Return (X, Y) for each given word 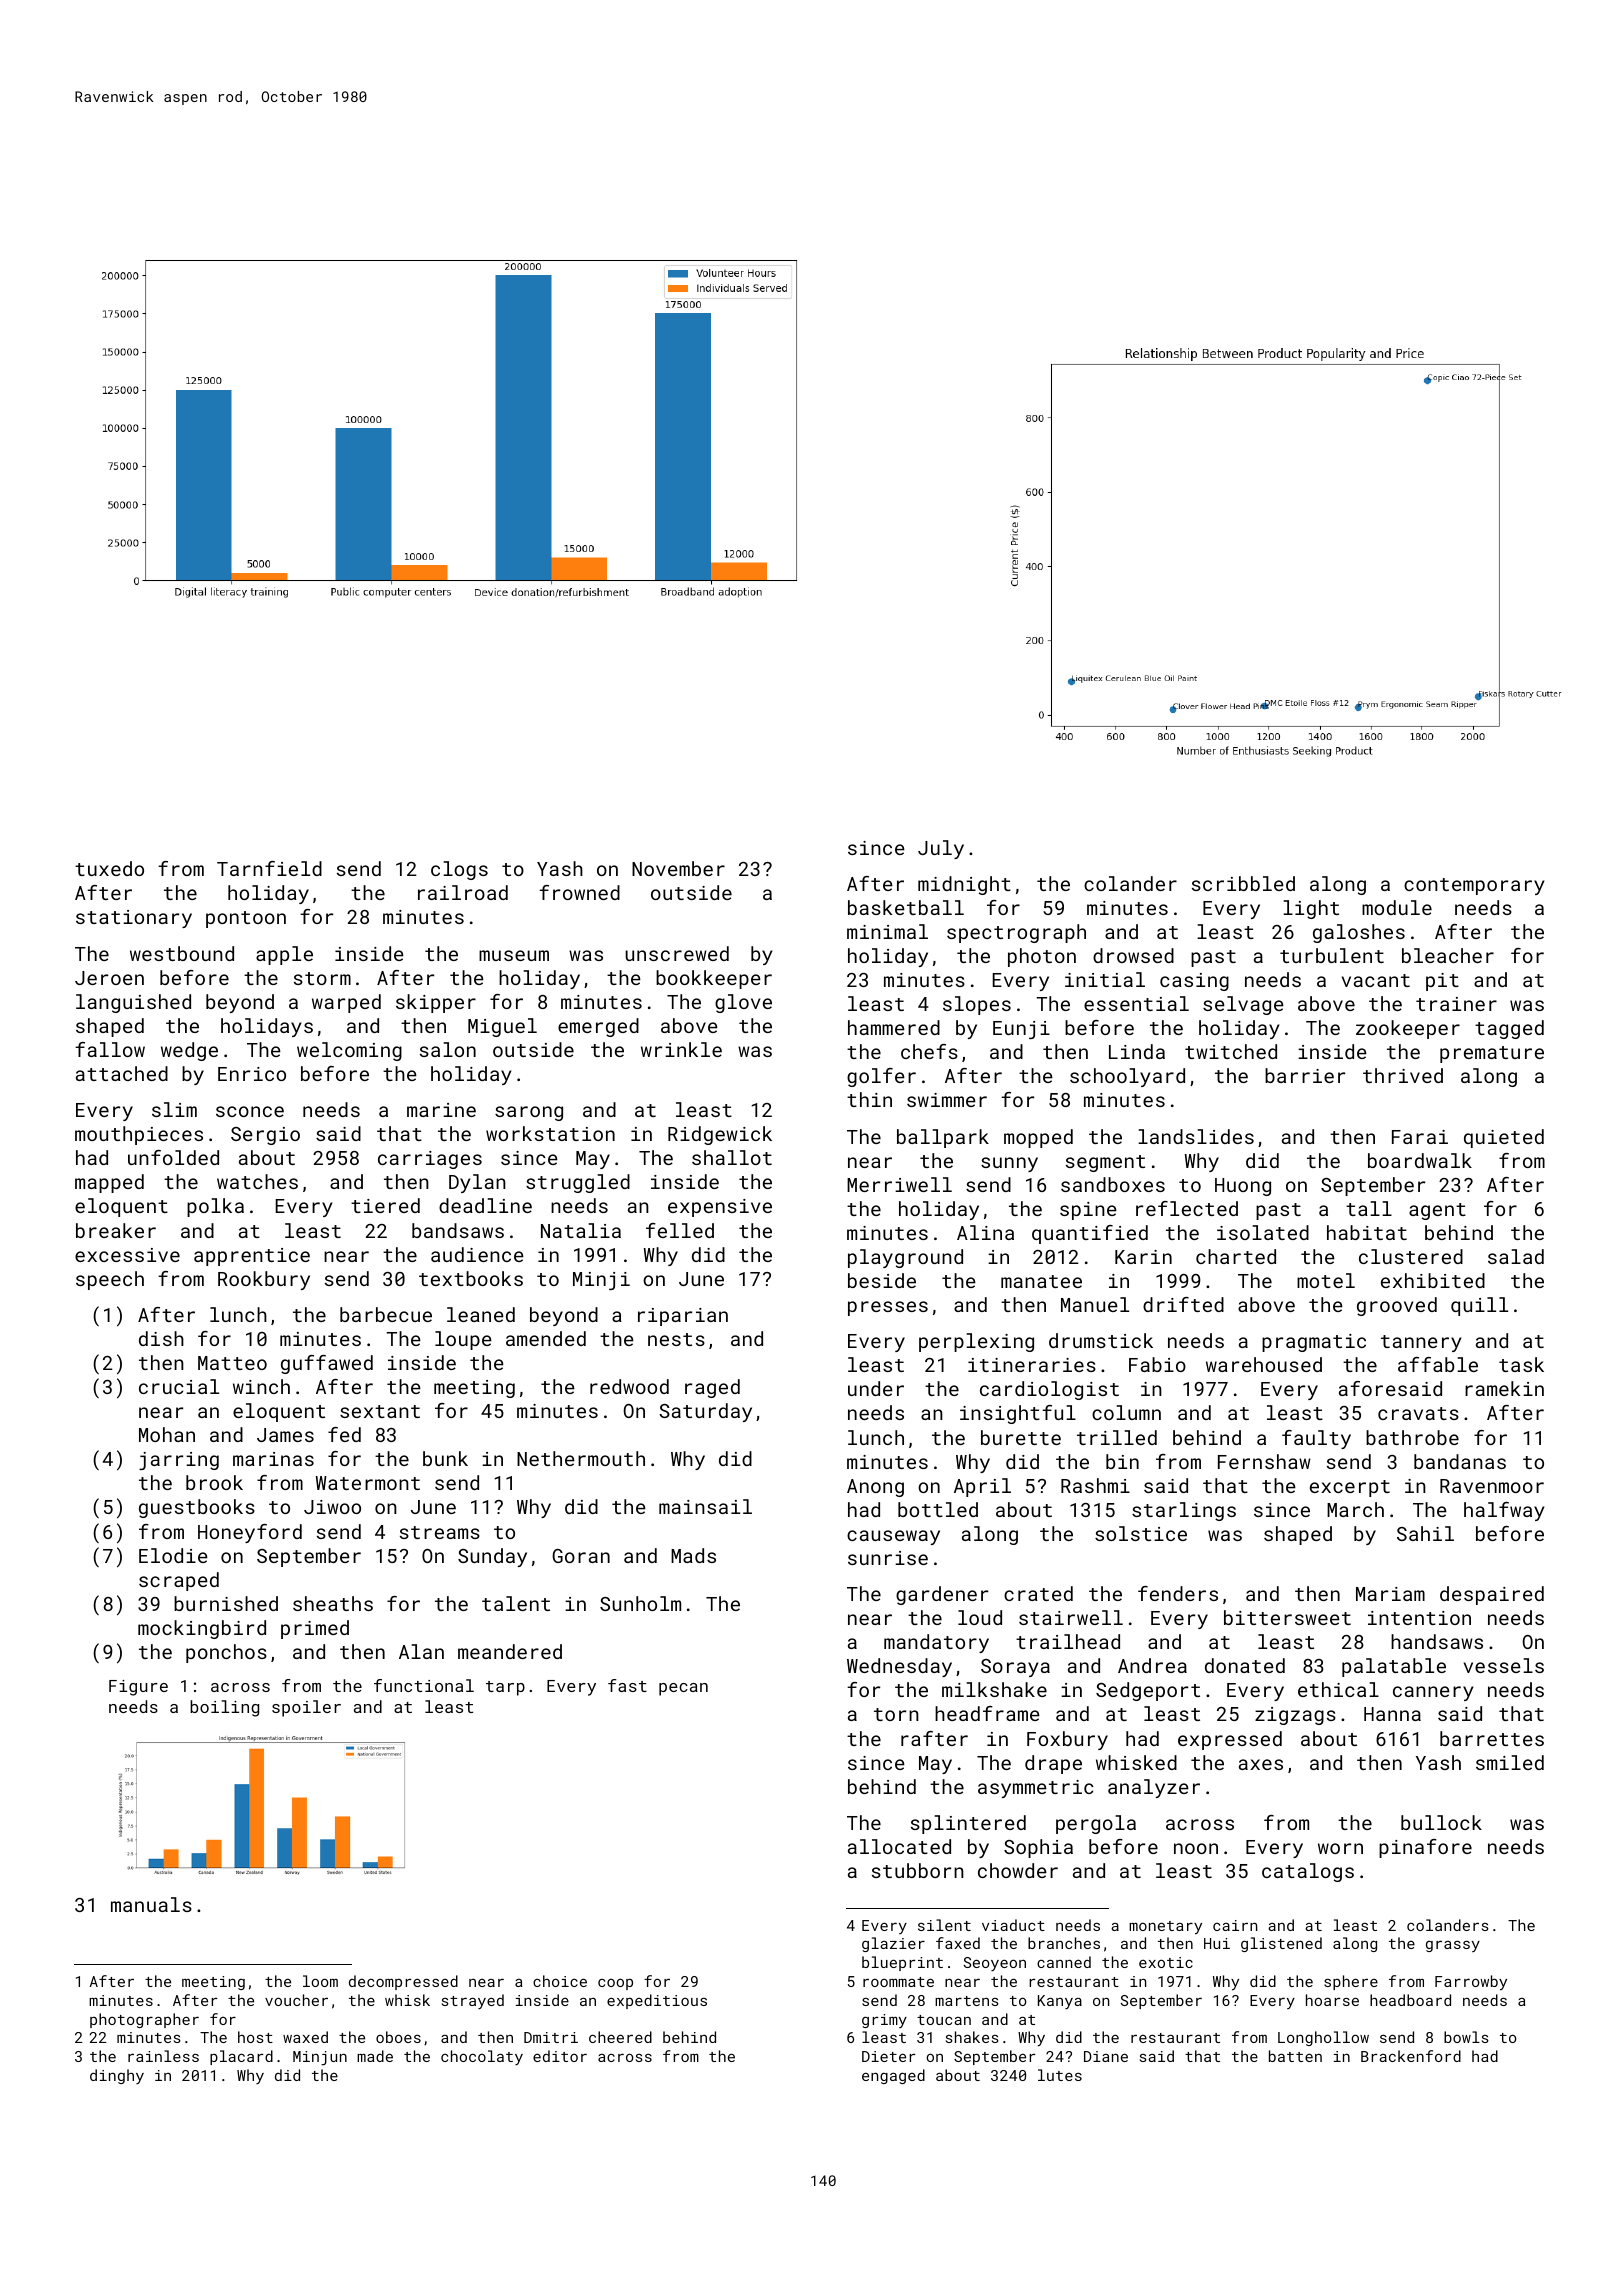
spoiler (306, 1708)
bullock (1441, 1822)
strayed (473, 2001)
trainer (1456, 1004)
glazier (893, 1944)
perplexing (976, 1342)
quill (1479, 1306)
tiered (385, 1205)
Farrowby (1471, 1983)
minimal (887, 931)
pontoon (246, 919)
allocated (899, 1846)
